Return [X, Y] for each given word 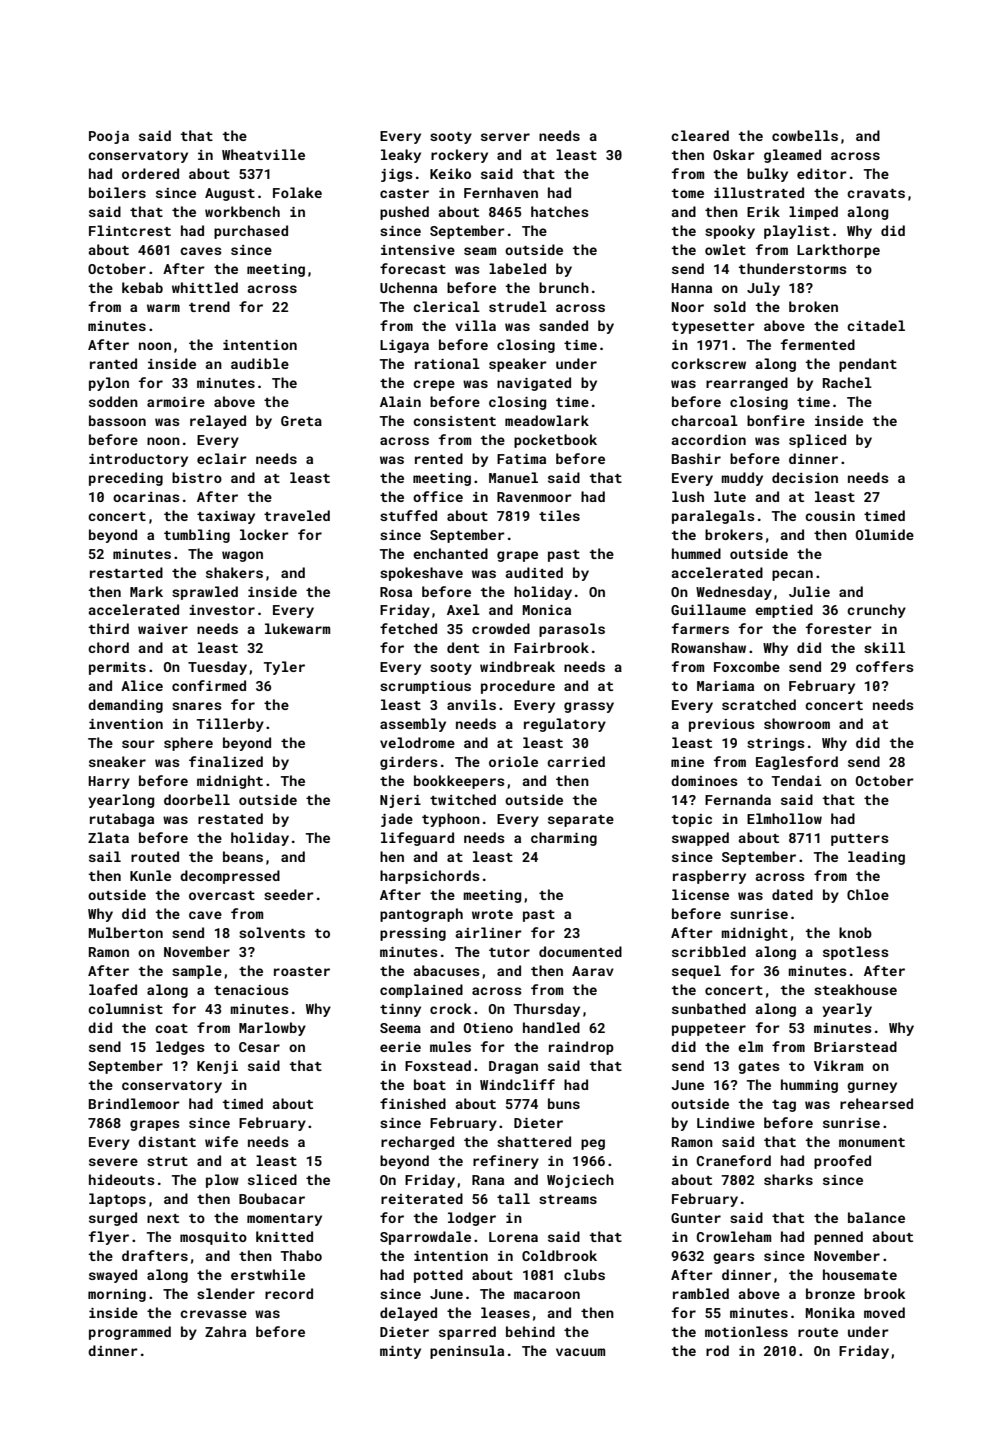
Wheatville [263, 154]
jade [397, 820]
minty [400, 1352]
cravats [876, 193]
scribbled [709, 951]
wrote [492, 914]
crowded [501, 628]
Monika [830, 1312]
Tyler [284, 668]
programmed [130, 1333]
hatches [560, 211]
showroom [797, 723]
